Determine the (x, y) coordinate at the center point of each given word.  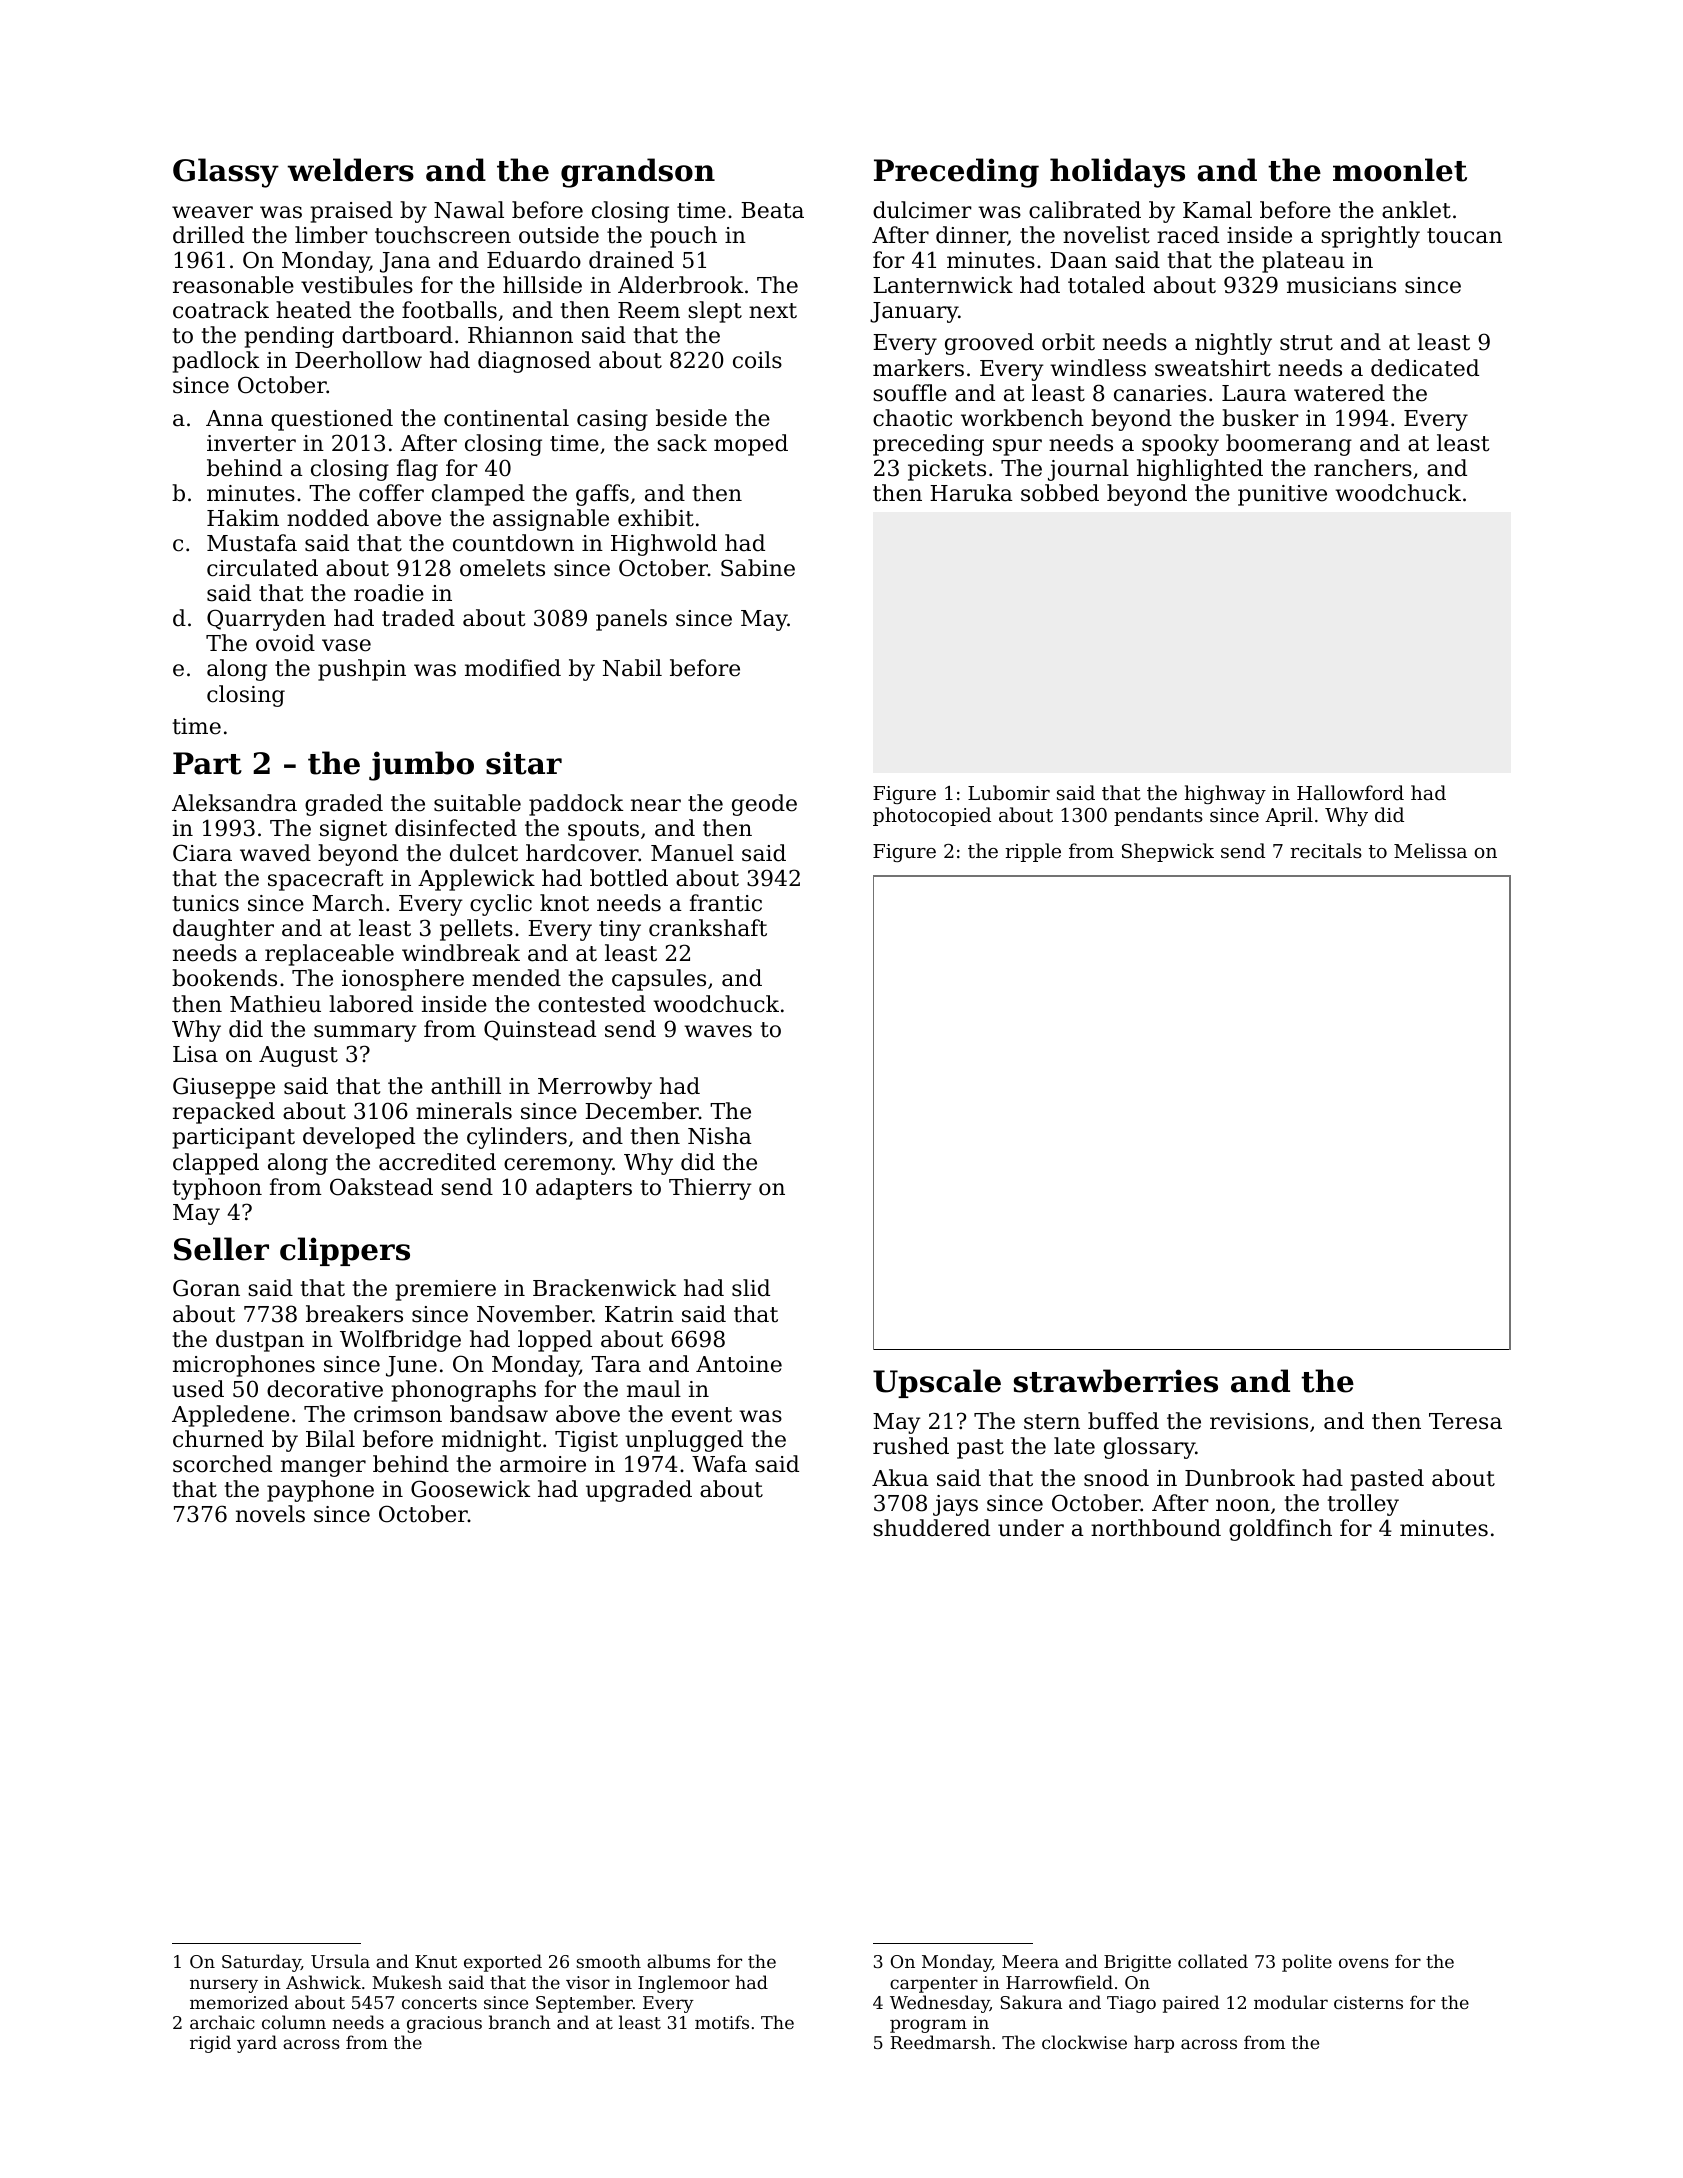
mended (516, 978)
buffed (1123, 1421)
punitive (1282, 495)
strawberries (1116, 1381)
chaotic (912, 418)
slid (751, 1288)
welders (350, 170)
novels (270, 1514)
